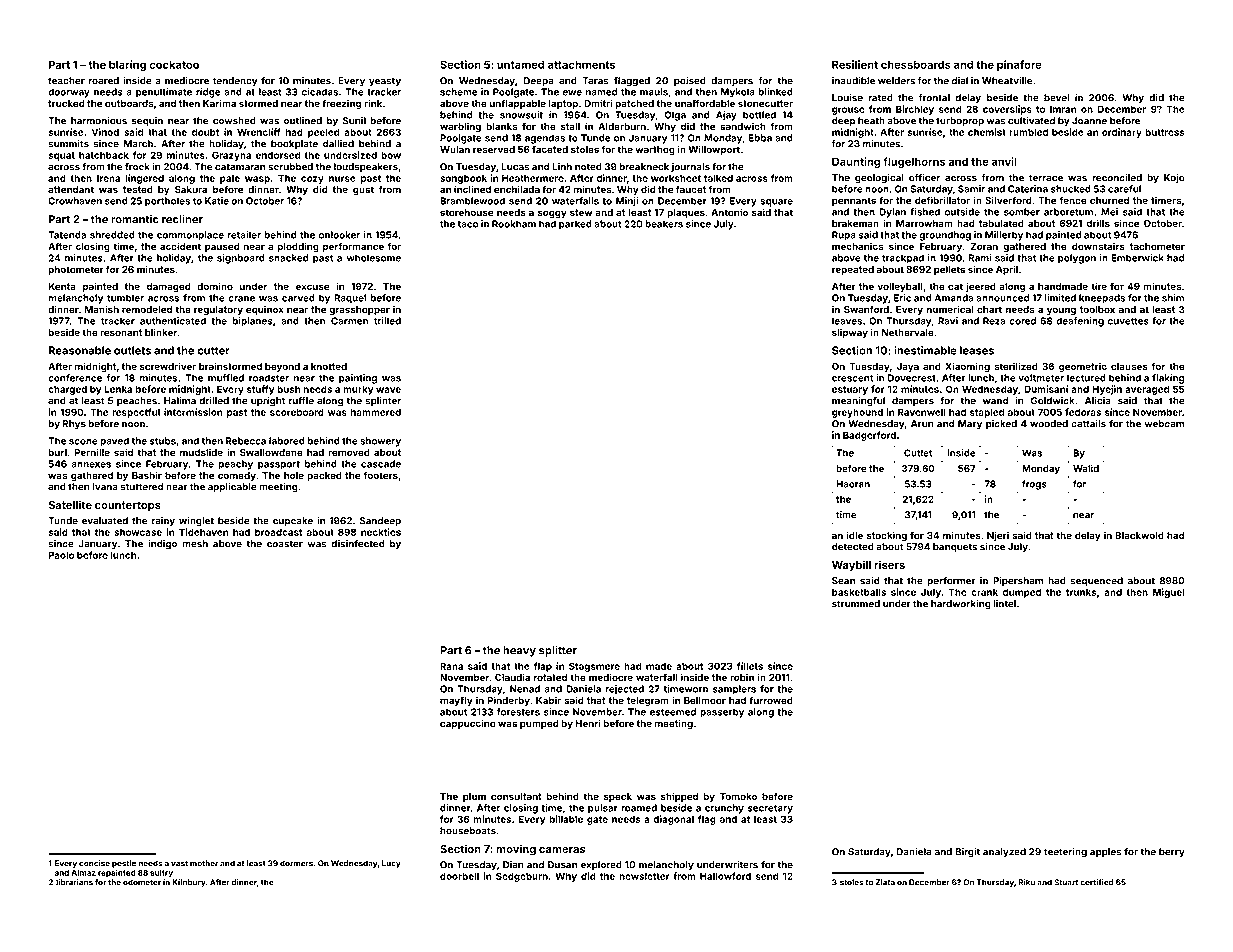 The width and height of the document is (1233, 952). I want to click on chessboards, so click(916, 64).
